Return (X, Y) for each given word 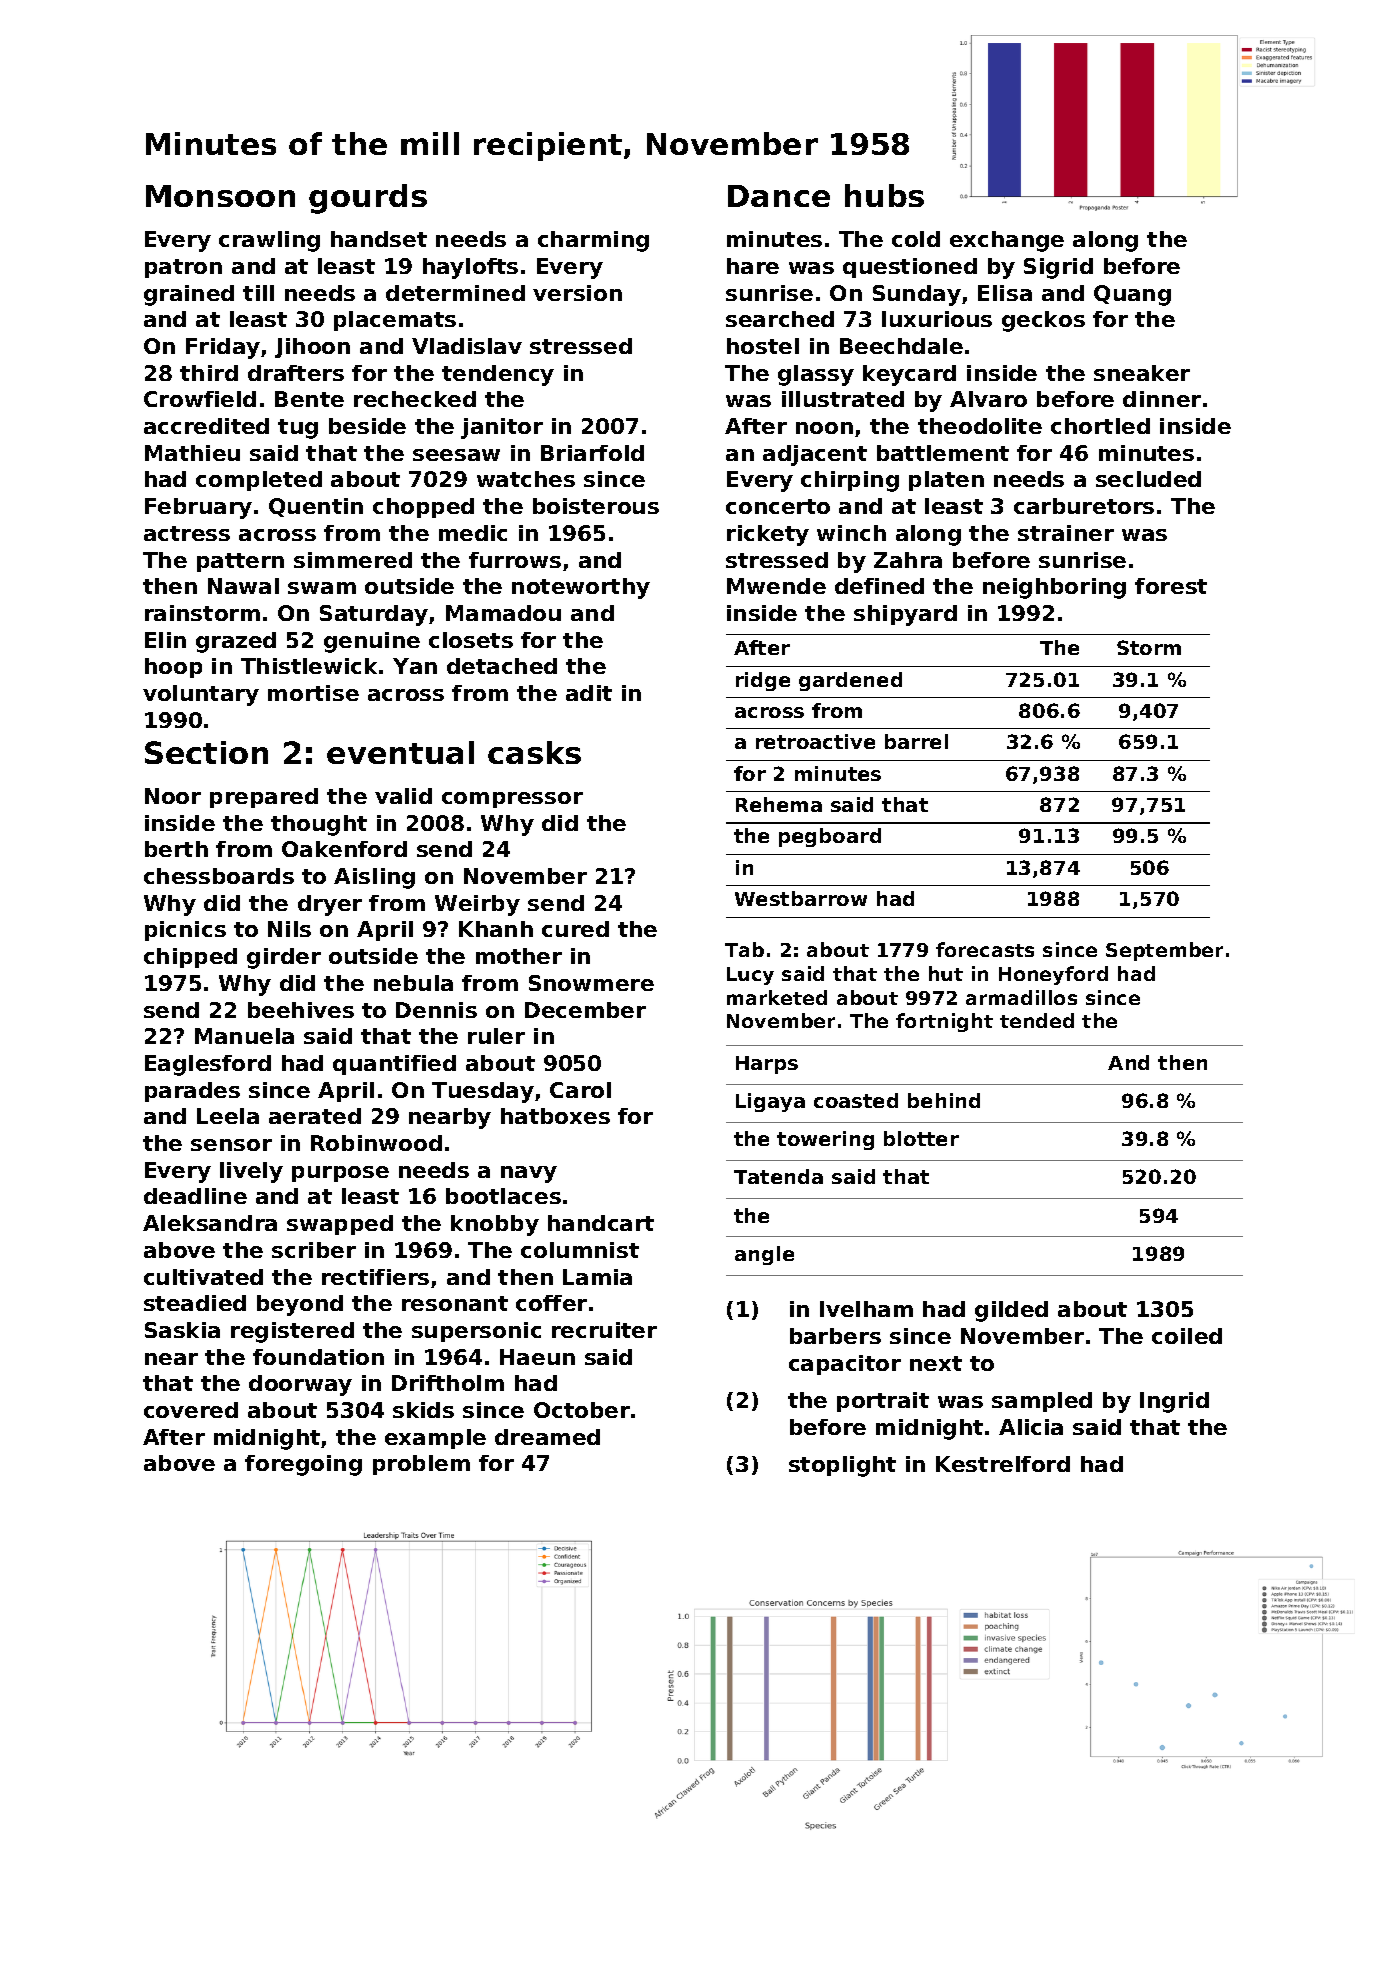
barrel (916, 741)
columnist (580, 1250)
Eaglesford (208, 1065)
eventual (400, 752)
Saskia (182, 1330)
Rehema (779, 804)
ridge (763, 681)
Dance (779, 196)
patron (183, 268)
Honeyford (1053, 975)
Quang (1132, 295)
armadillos (1021, 997)
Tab (744, 949)
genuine (372, 642)
